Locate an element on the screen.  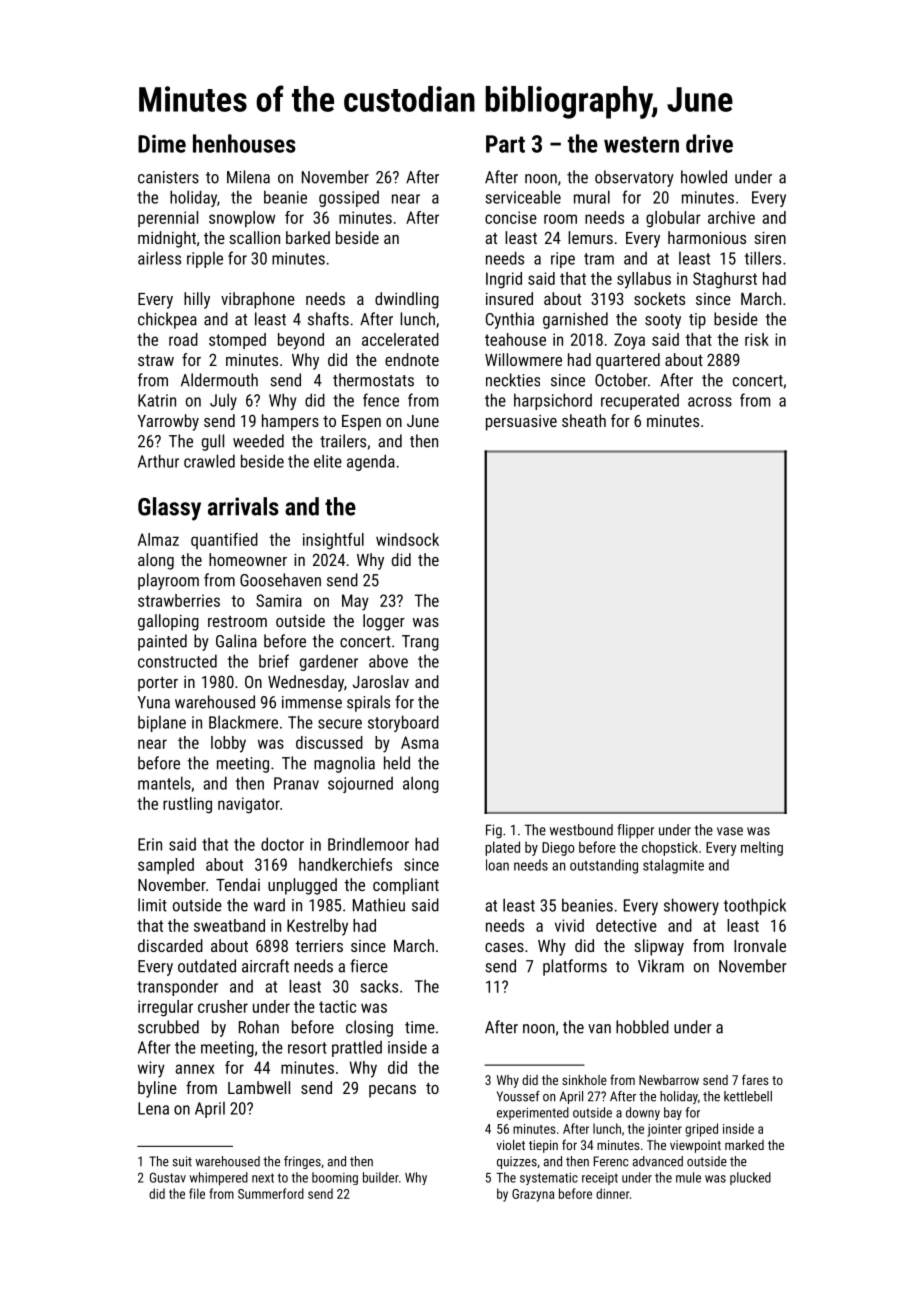
flipper is located at coordinates (635, 831).
